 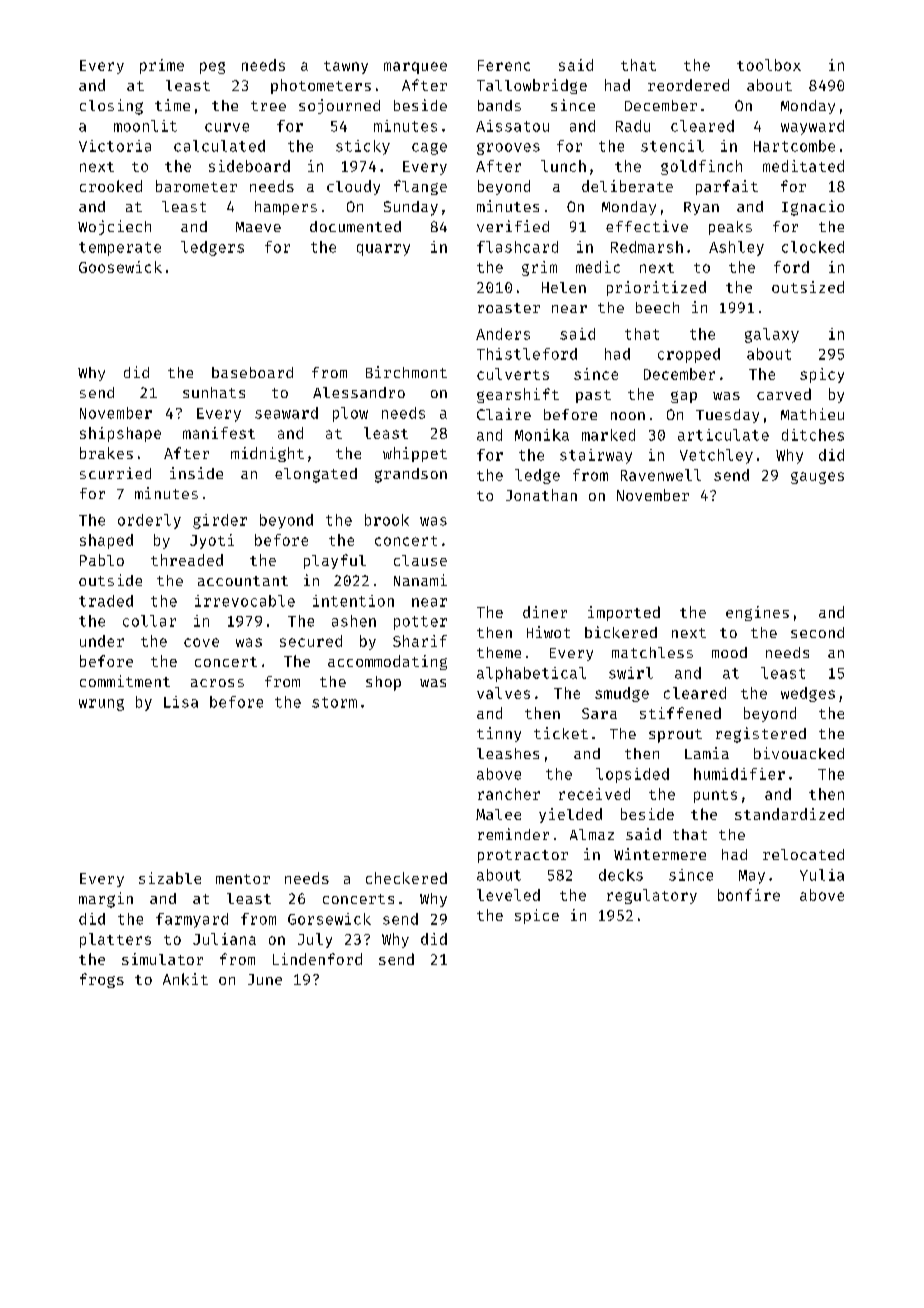 What do you see at coordinates (652, 652) in the image?
I see `matchless` at bounding box center [652, 652].
